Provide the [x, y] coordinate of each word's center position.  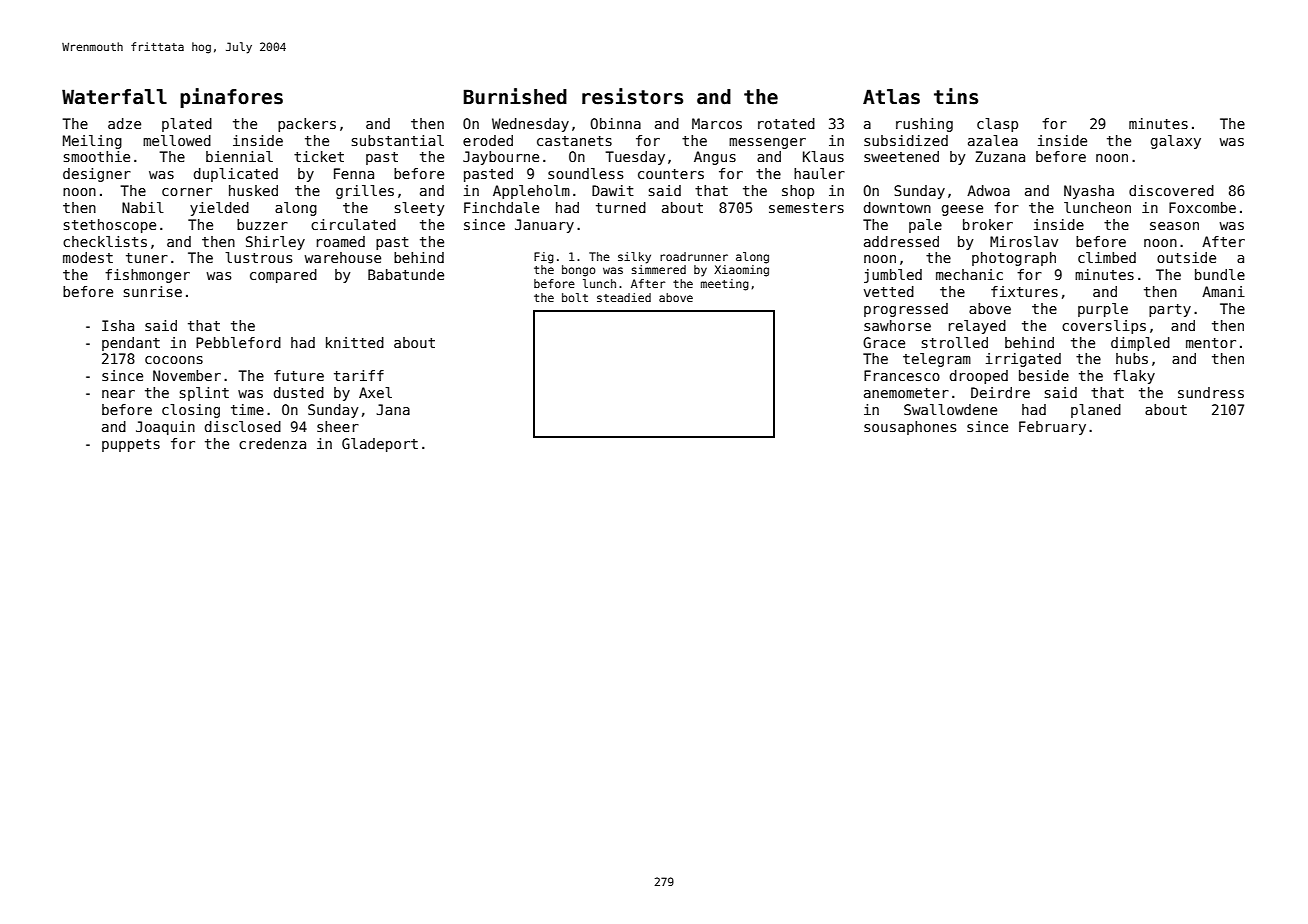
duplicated [236, 175]
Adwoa [988, 190]
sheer [338, 426]
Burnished [515, 96]
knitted [355, 342]
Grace [884, 342]
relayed [977, 327]
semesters [806, 208]
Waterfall [114, 97]
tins [956, 96]
